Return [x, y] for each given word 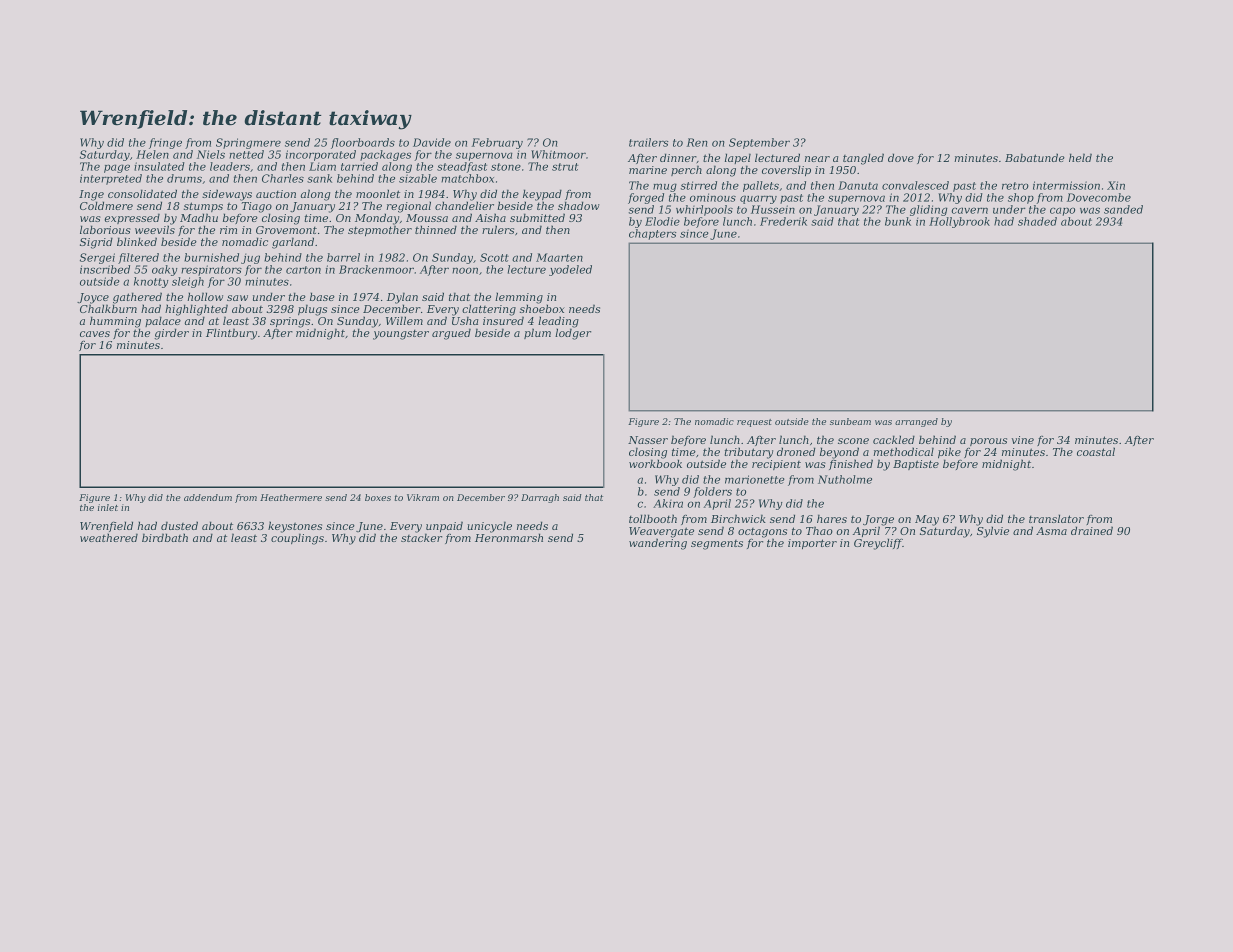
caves [95, 334]
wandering [658, 544]
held [1080, 157]
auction [276, 194]
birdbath [165, 537]
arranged [916, 422]
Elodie [662, 221]
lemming [519, 298]
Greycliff [878, 544]
